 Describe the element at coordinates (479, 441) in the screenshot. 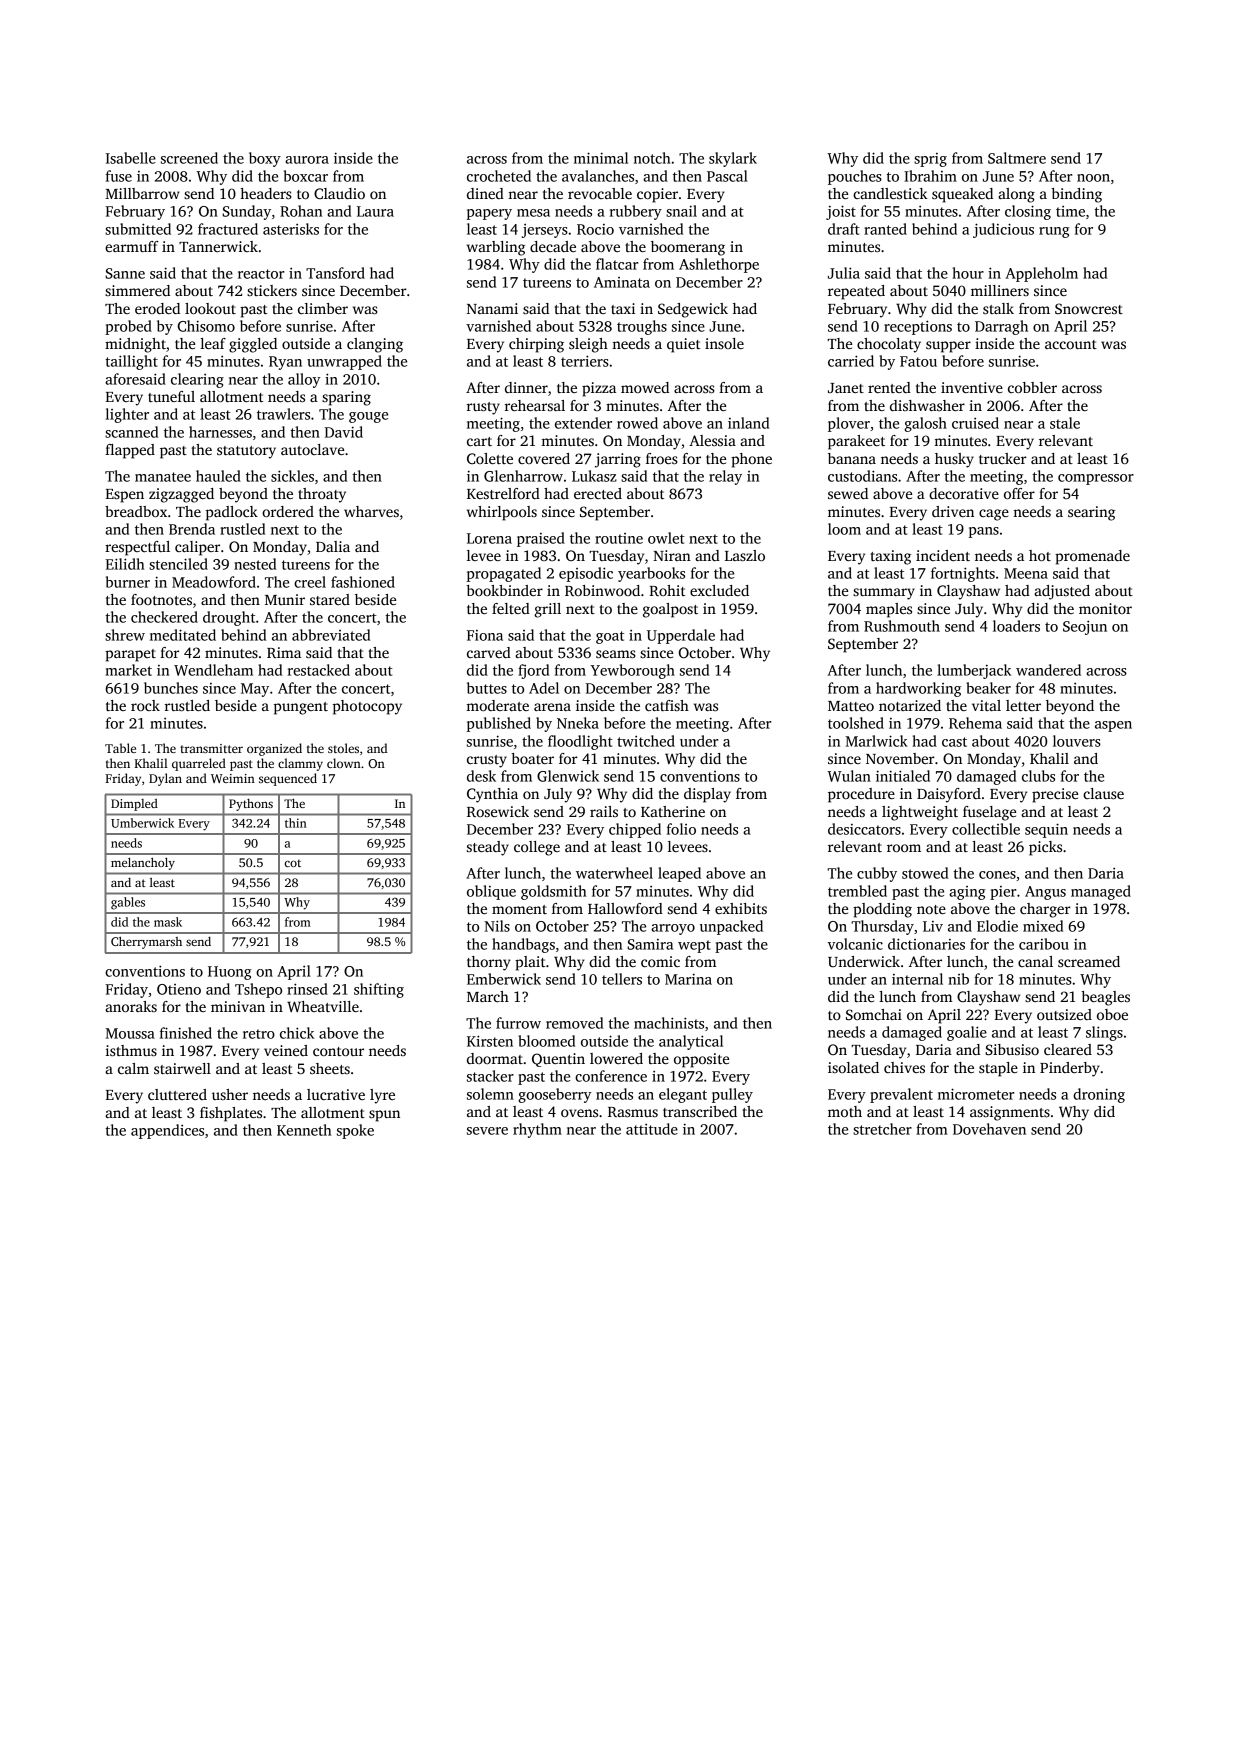

I see `cart` at that location.
